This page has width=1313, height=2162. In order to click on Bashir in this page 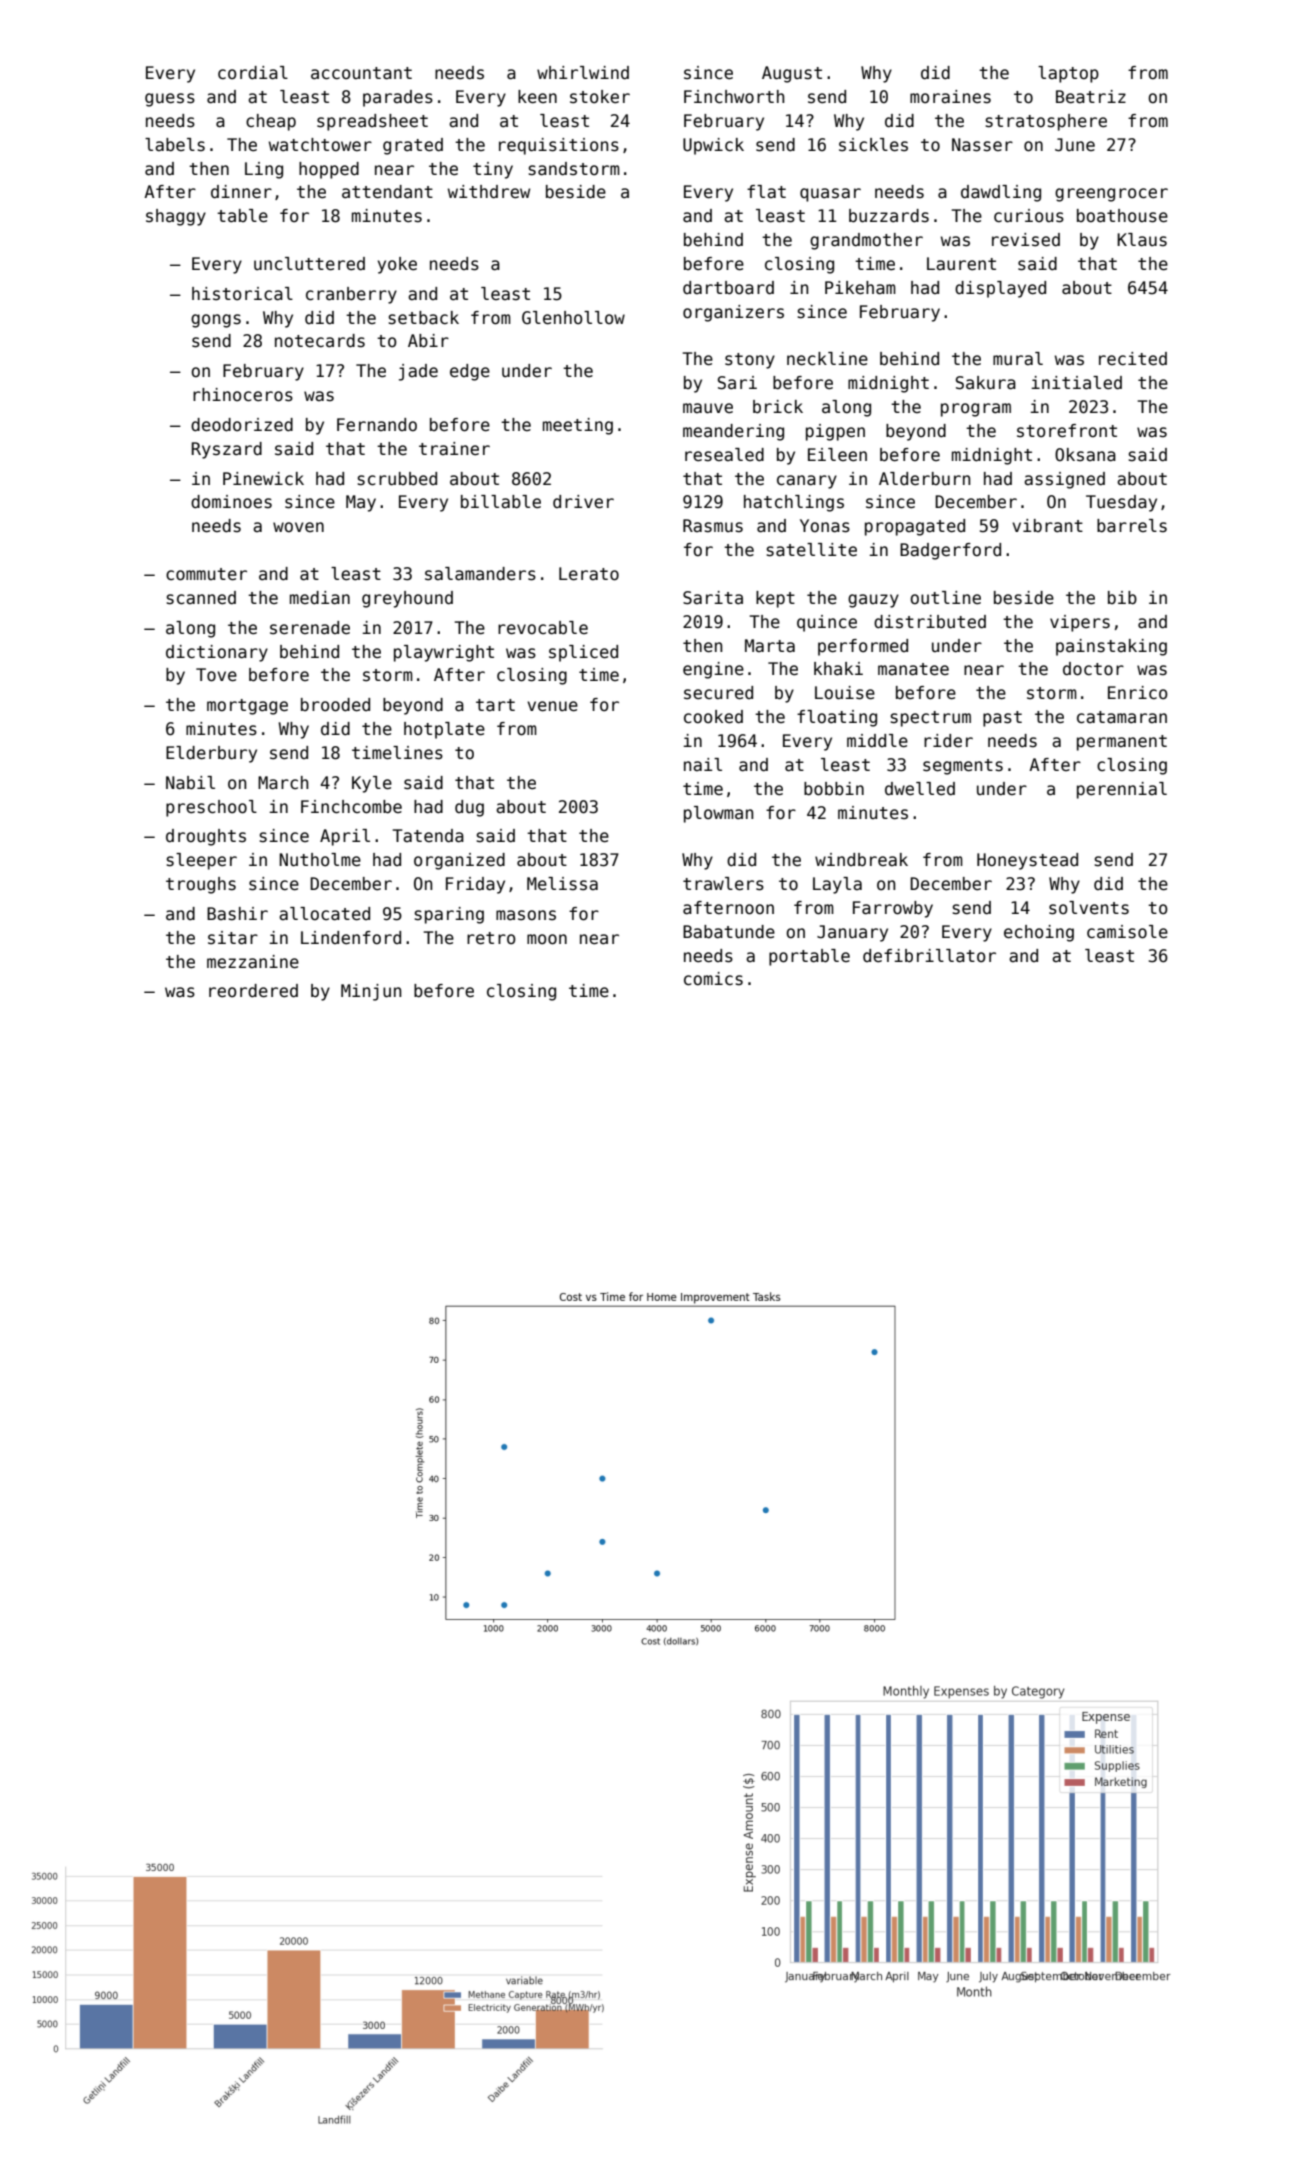, I will do `click(237, 914)`.
